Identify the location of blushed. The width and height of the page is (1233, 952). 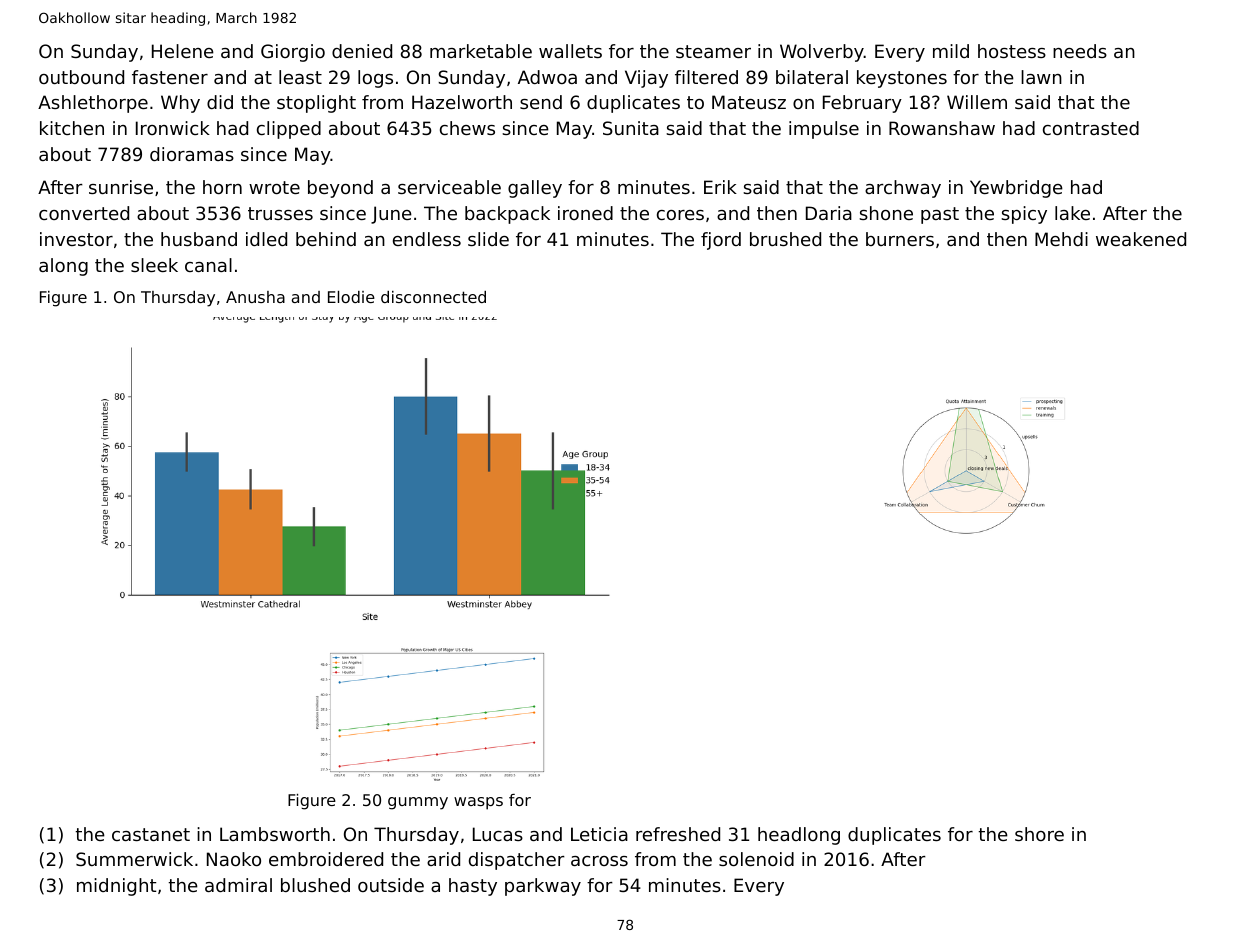
(315, 885).
